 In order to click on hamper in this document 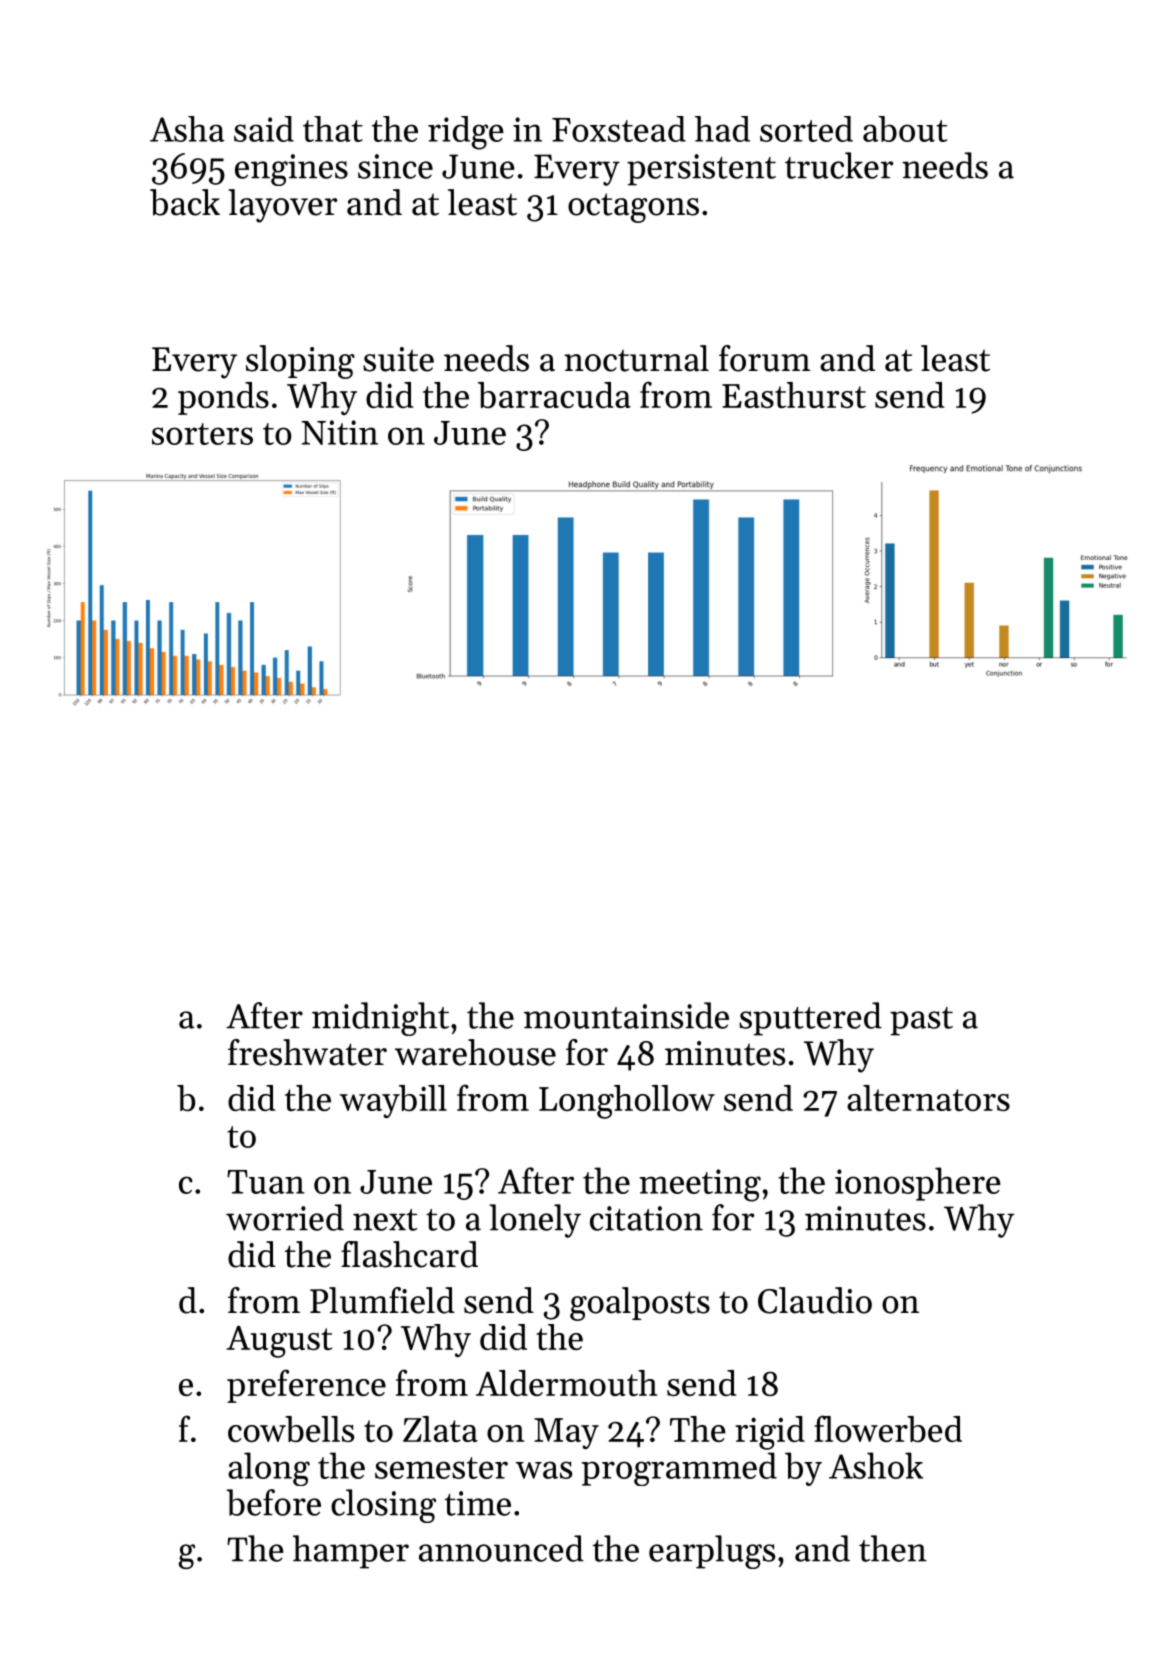, I will do `click(351, 1552)`.
